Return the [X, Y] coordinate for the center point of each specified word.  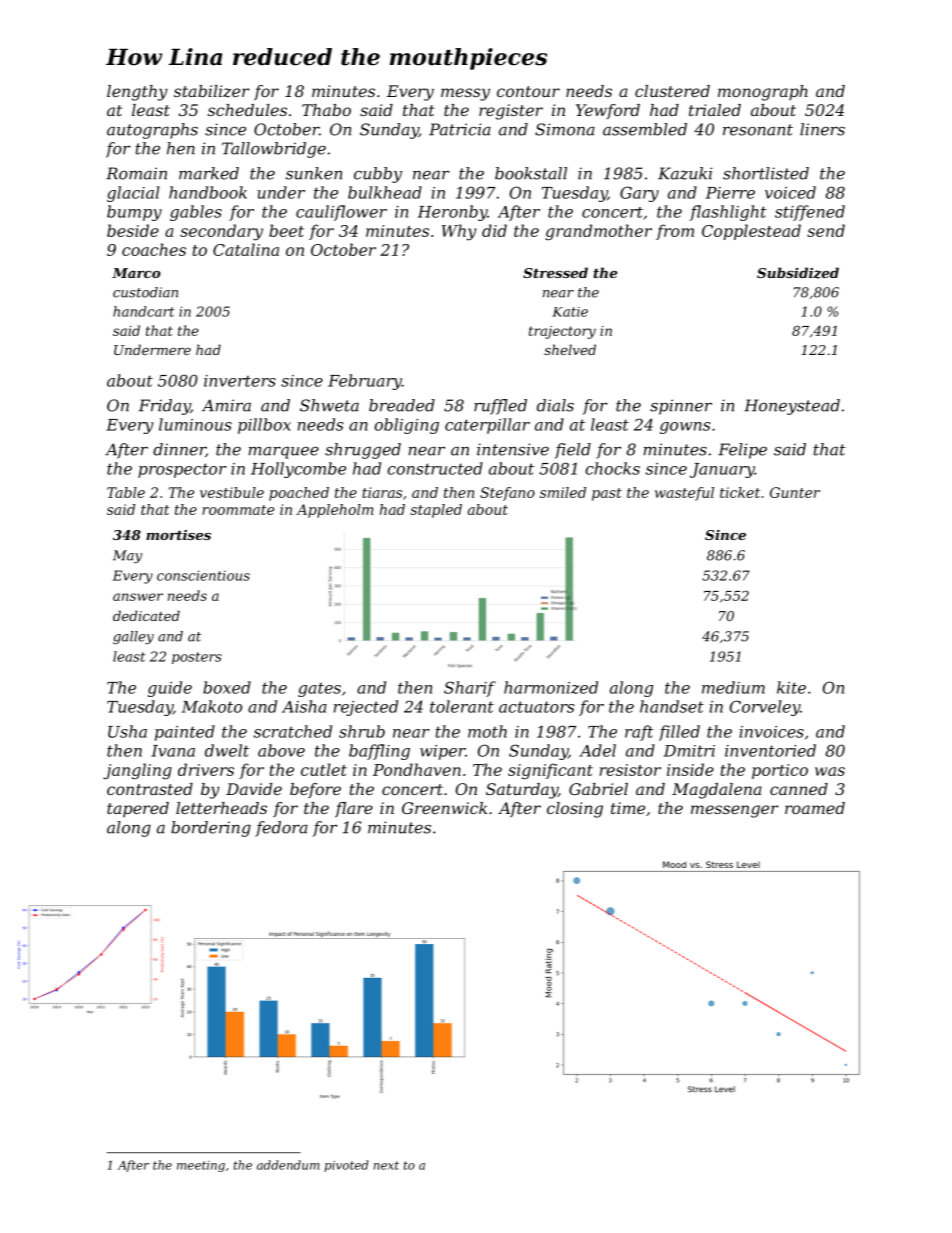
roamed [815, 808]
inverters [240, 381]
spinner [681, 407]
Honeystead [792, 407]
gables [196, 213]
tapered [138, 809]
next [386, 1165]
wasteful [684, 494]
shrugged [363, 451]
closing [575, 810]
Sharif [470, 689]
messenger [735, 811]
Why [459, 232]
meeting [201, 1166]
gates [319, 689]
